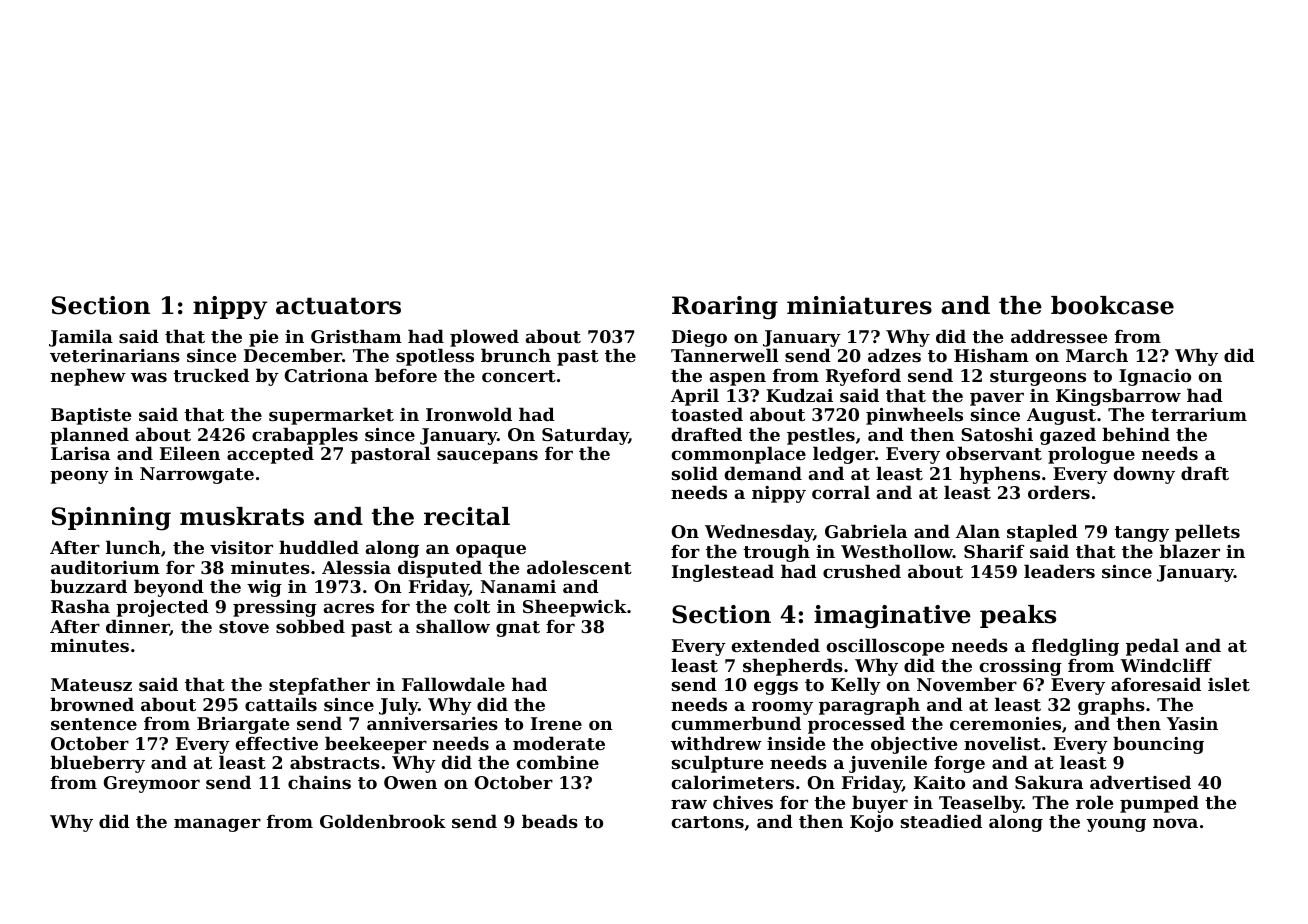  I want to click on opaque, so click(491, 551).
